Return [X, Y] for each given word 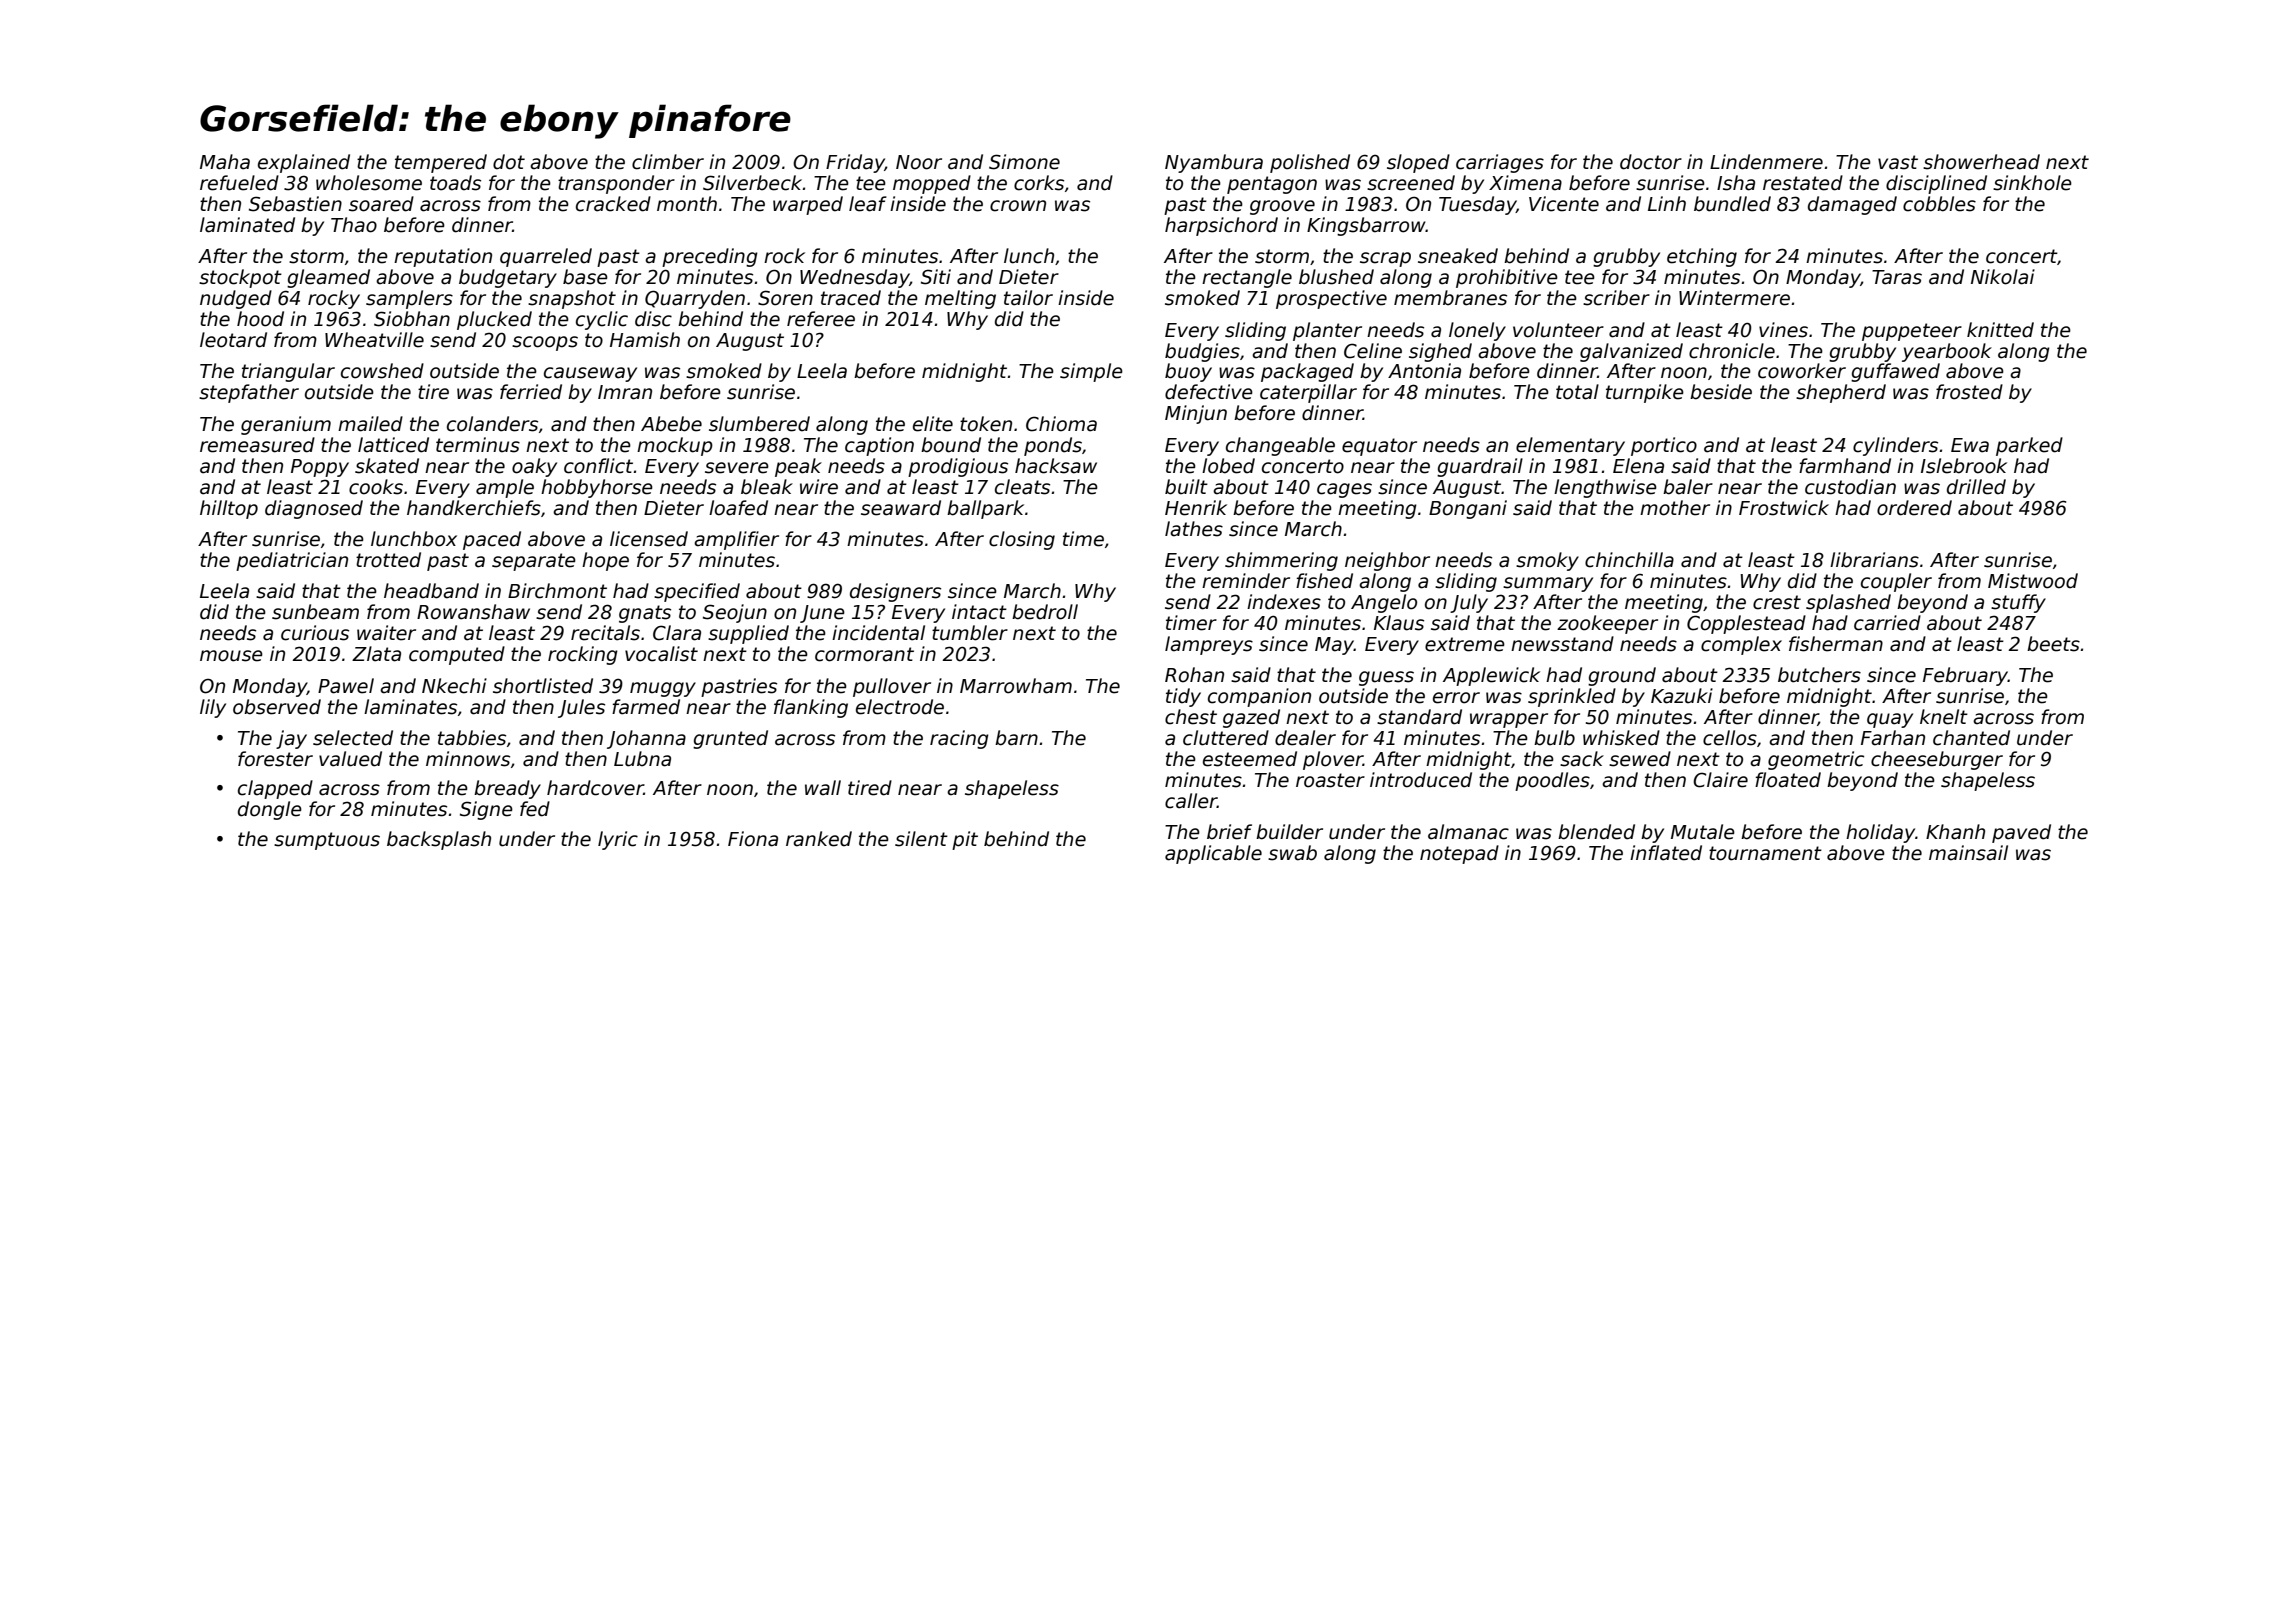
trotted [388, 560]
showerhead [1981, 162]
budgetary [508, 278]
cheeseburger [1937, 760]
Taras [1897, 277]
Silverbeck [752, 183]
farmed [646, 707]
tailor [1028, 298]
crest [1777, 602]
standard [1419, 717]
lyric [618, 840]
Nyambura [1214, 163]
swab [1292, 853]
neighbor [1387, 561]
